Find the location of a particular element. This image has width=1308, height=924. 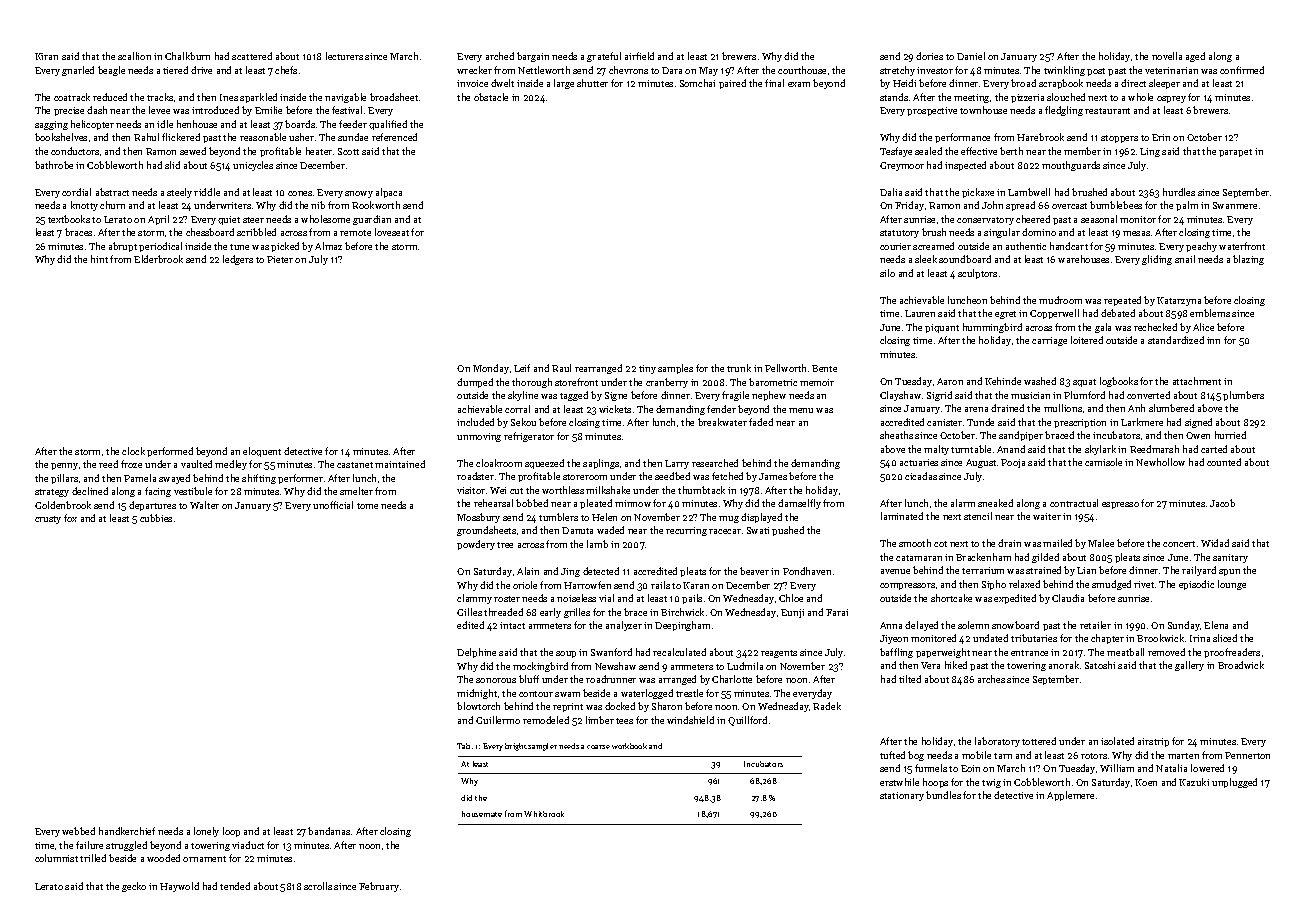

hint is located at coordinates (99, 259).
